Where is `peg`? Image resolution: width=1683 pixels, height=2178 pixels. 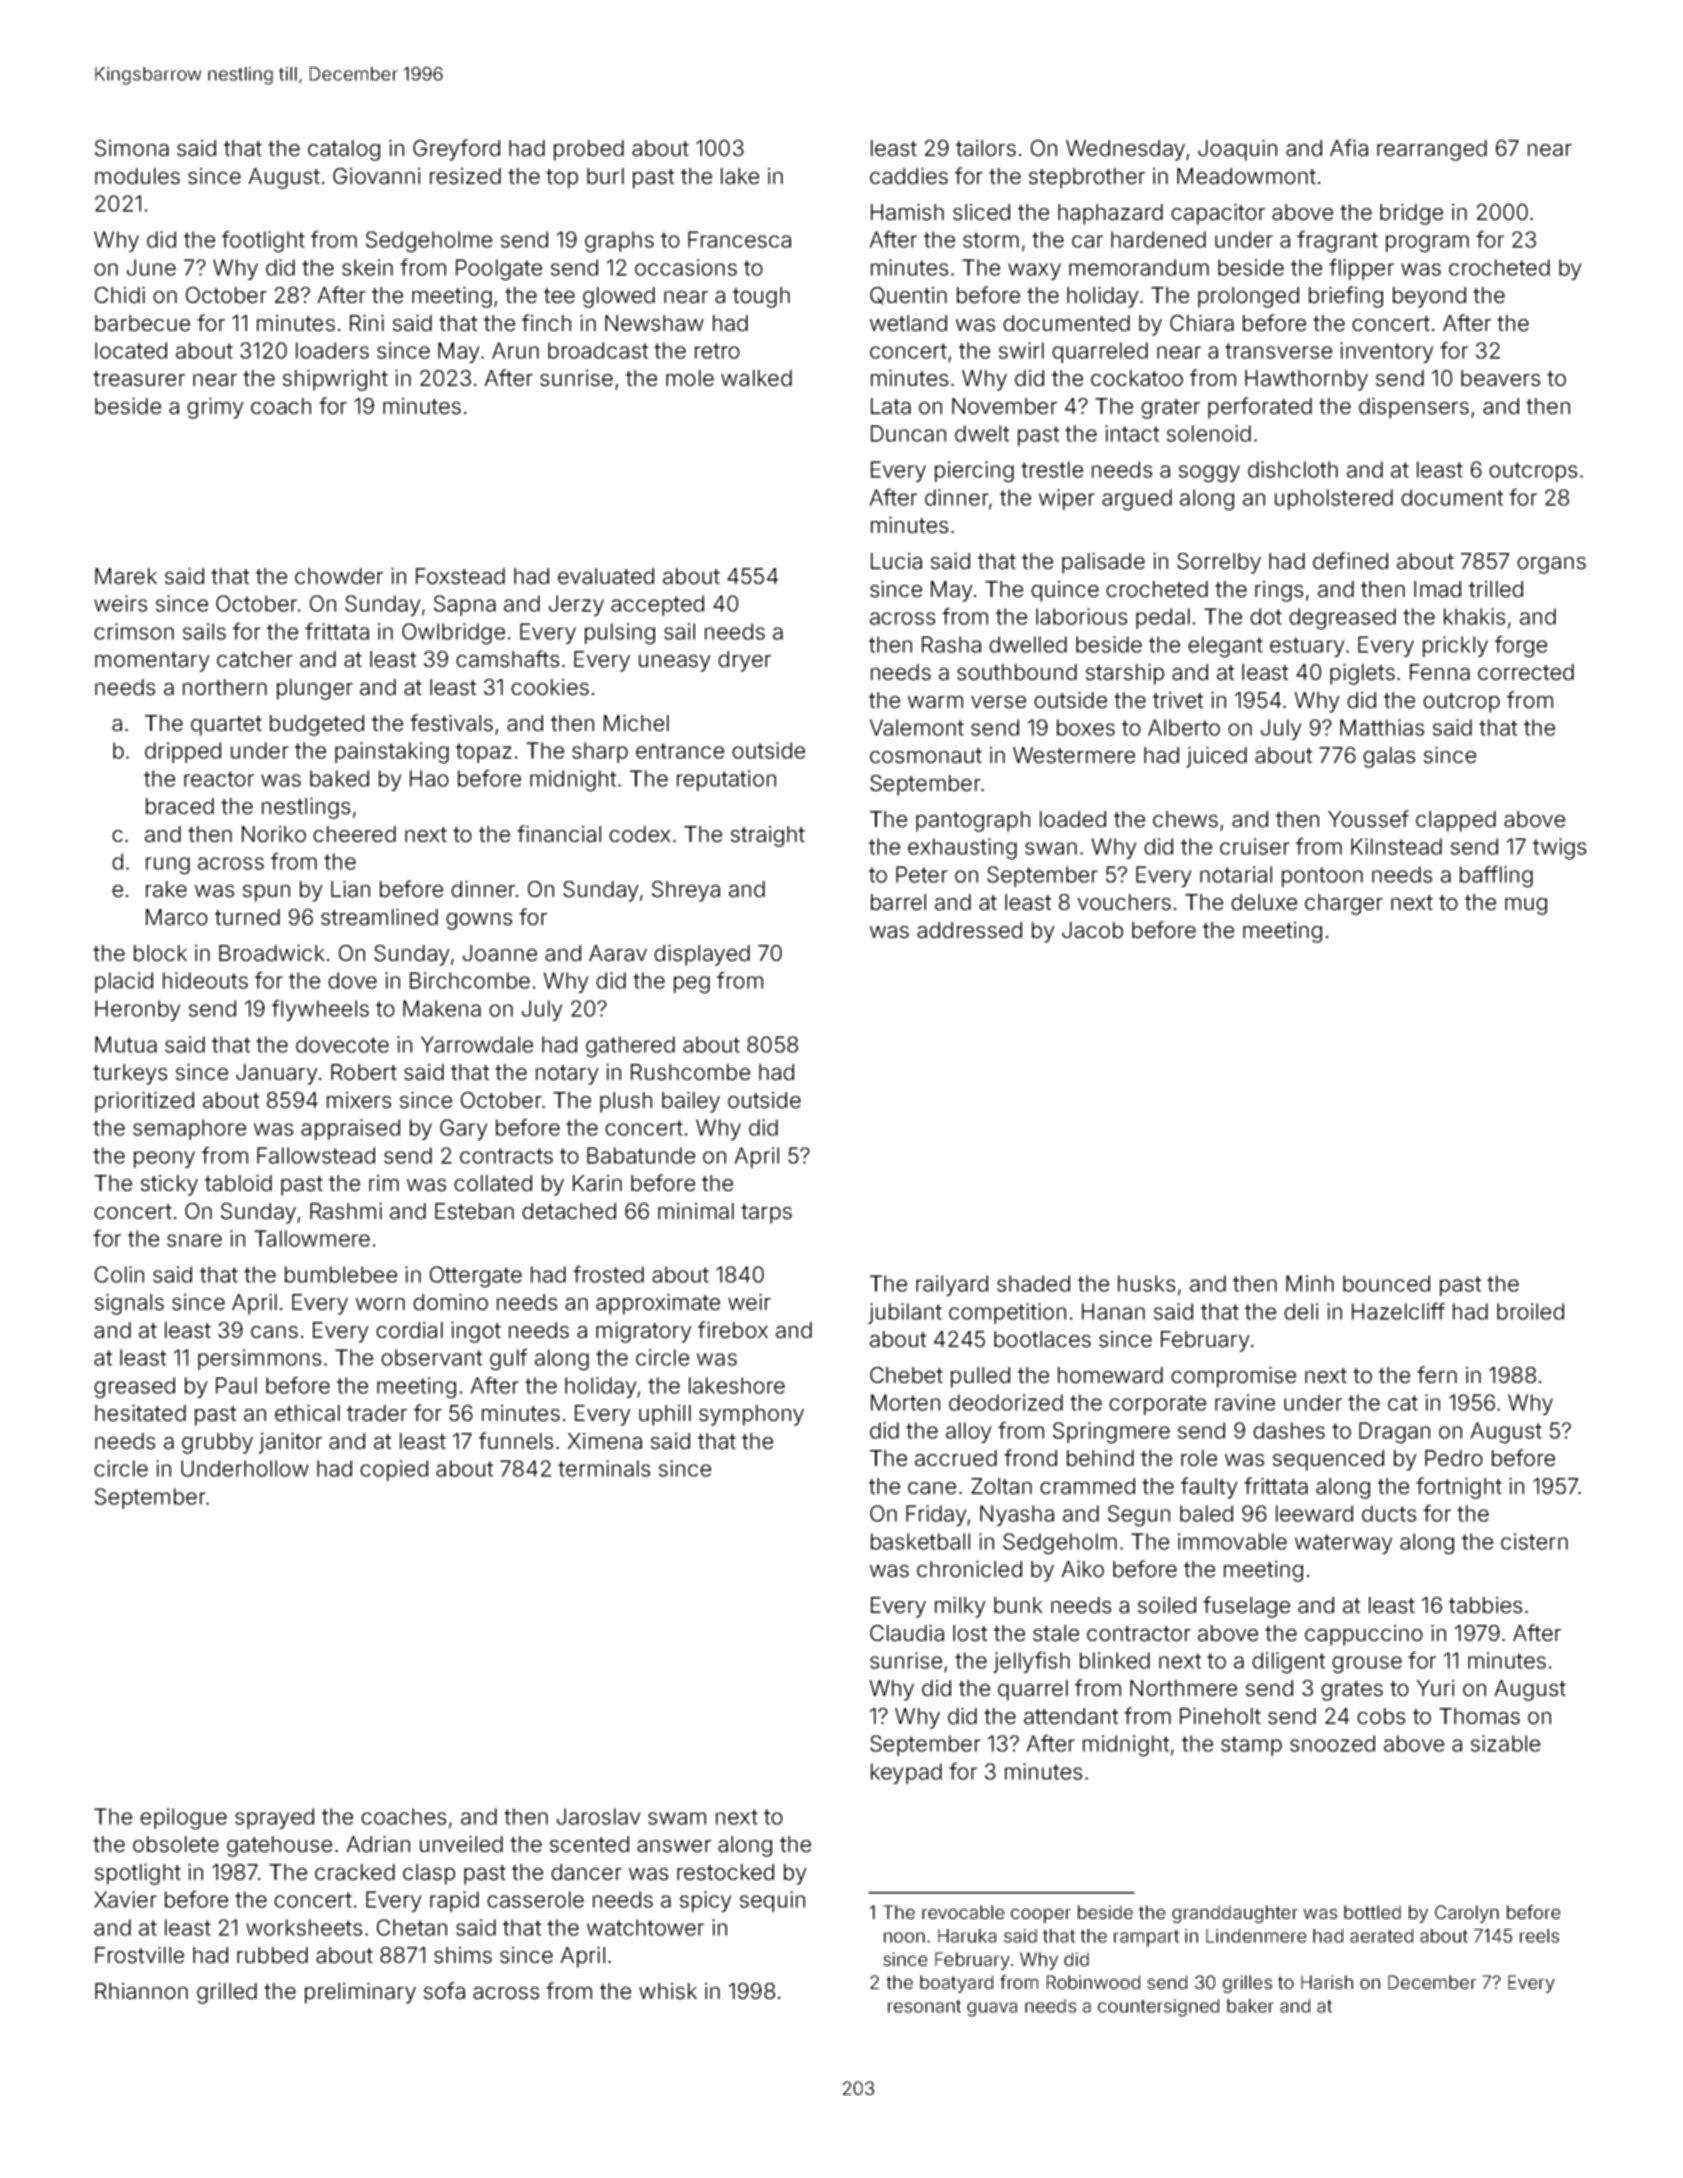 peg is located at coordinates (692, 985).
